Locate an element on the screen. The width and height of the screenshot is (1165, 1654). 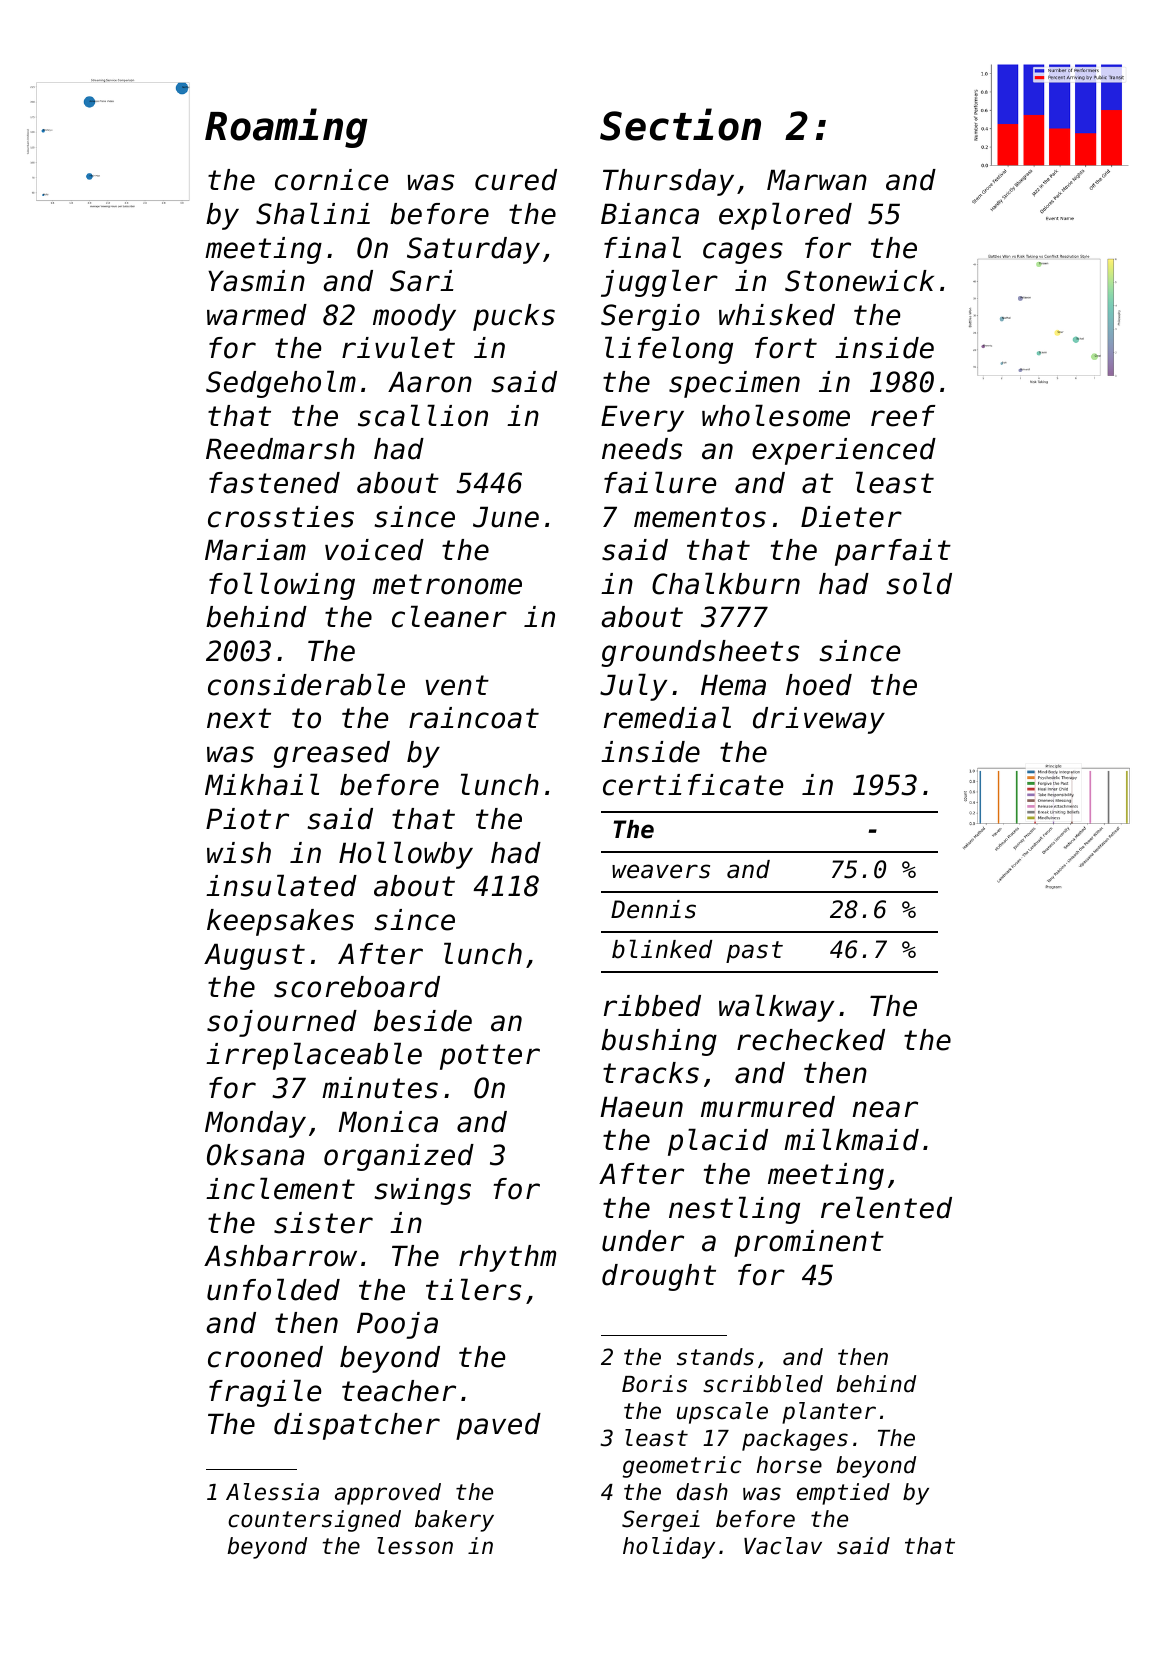
relented is located at coordinates (886, 1207).
